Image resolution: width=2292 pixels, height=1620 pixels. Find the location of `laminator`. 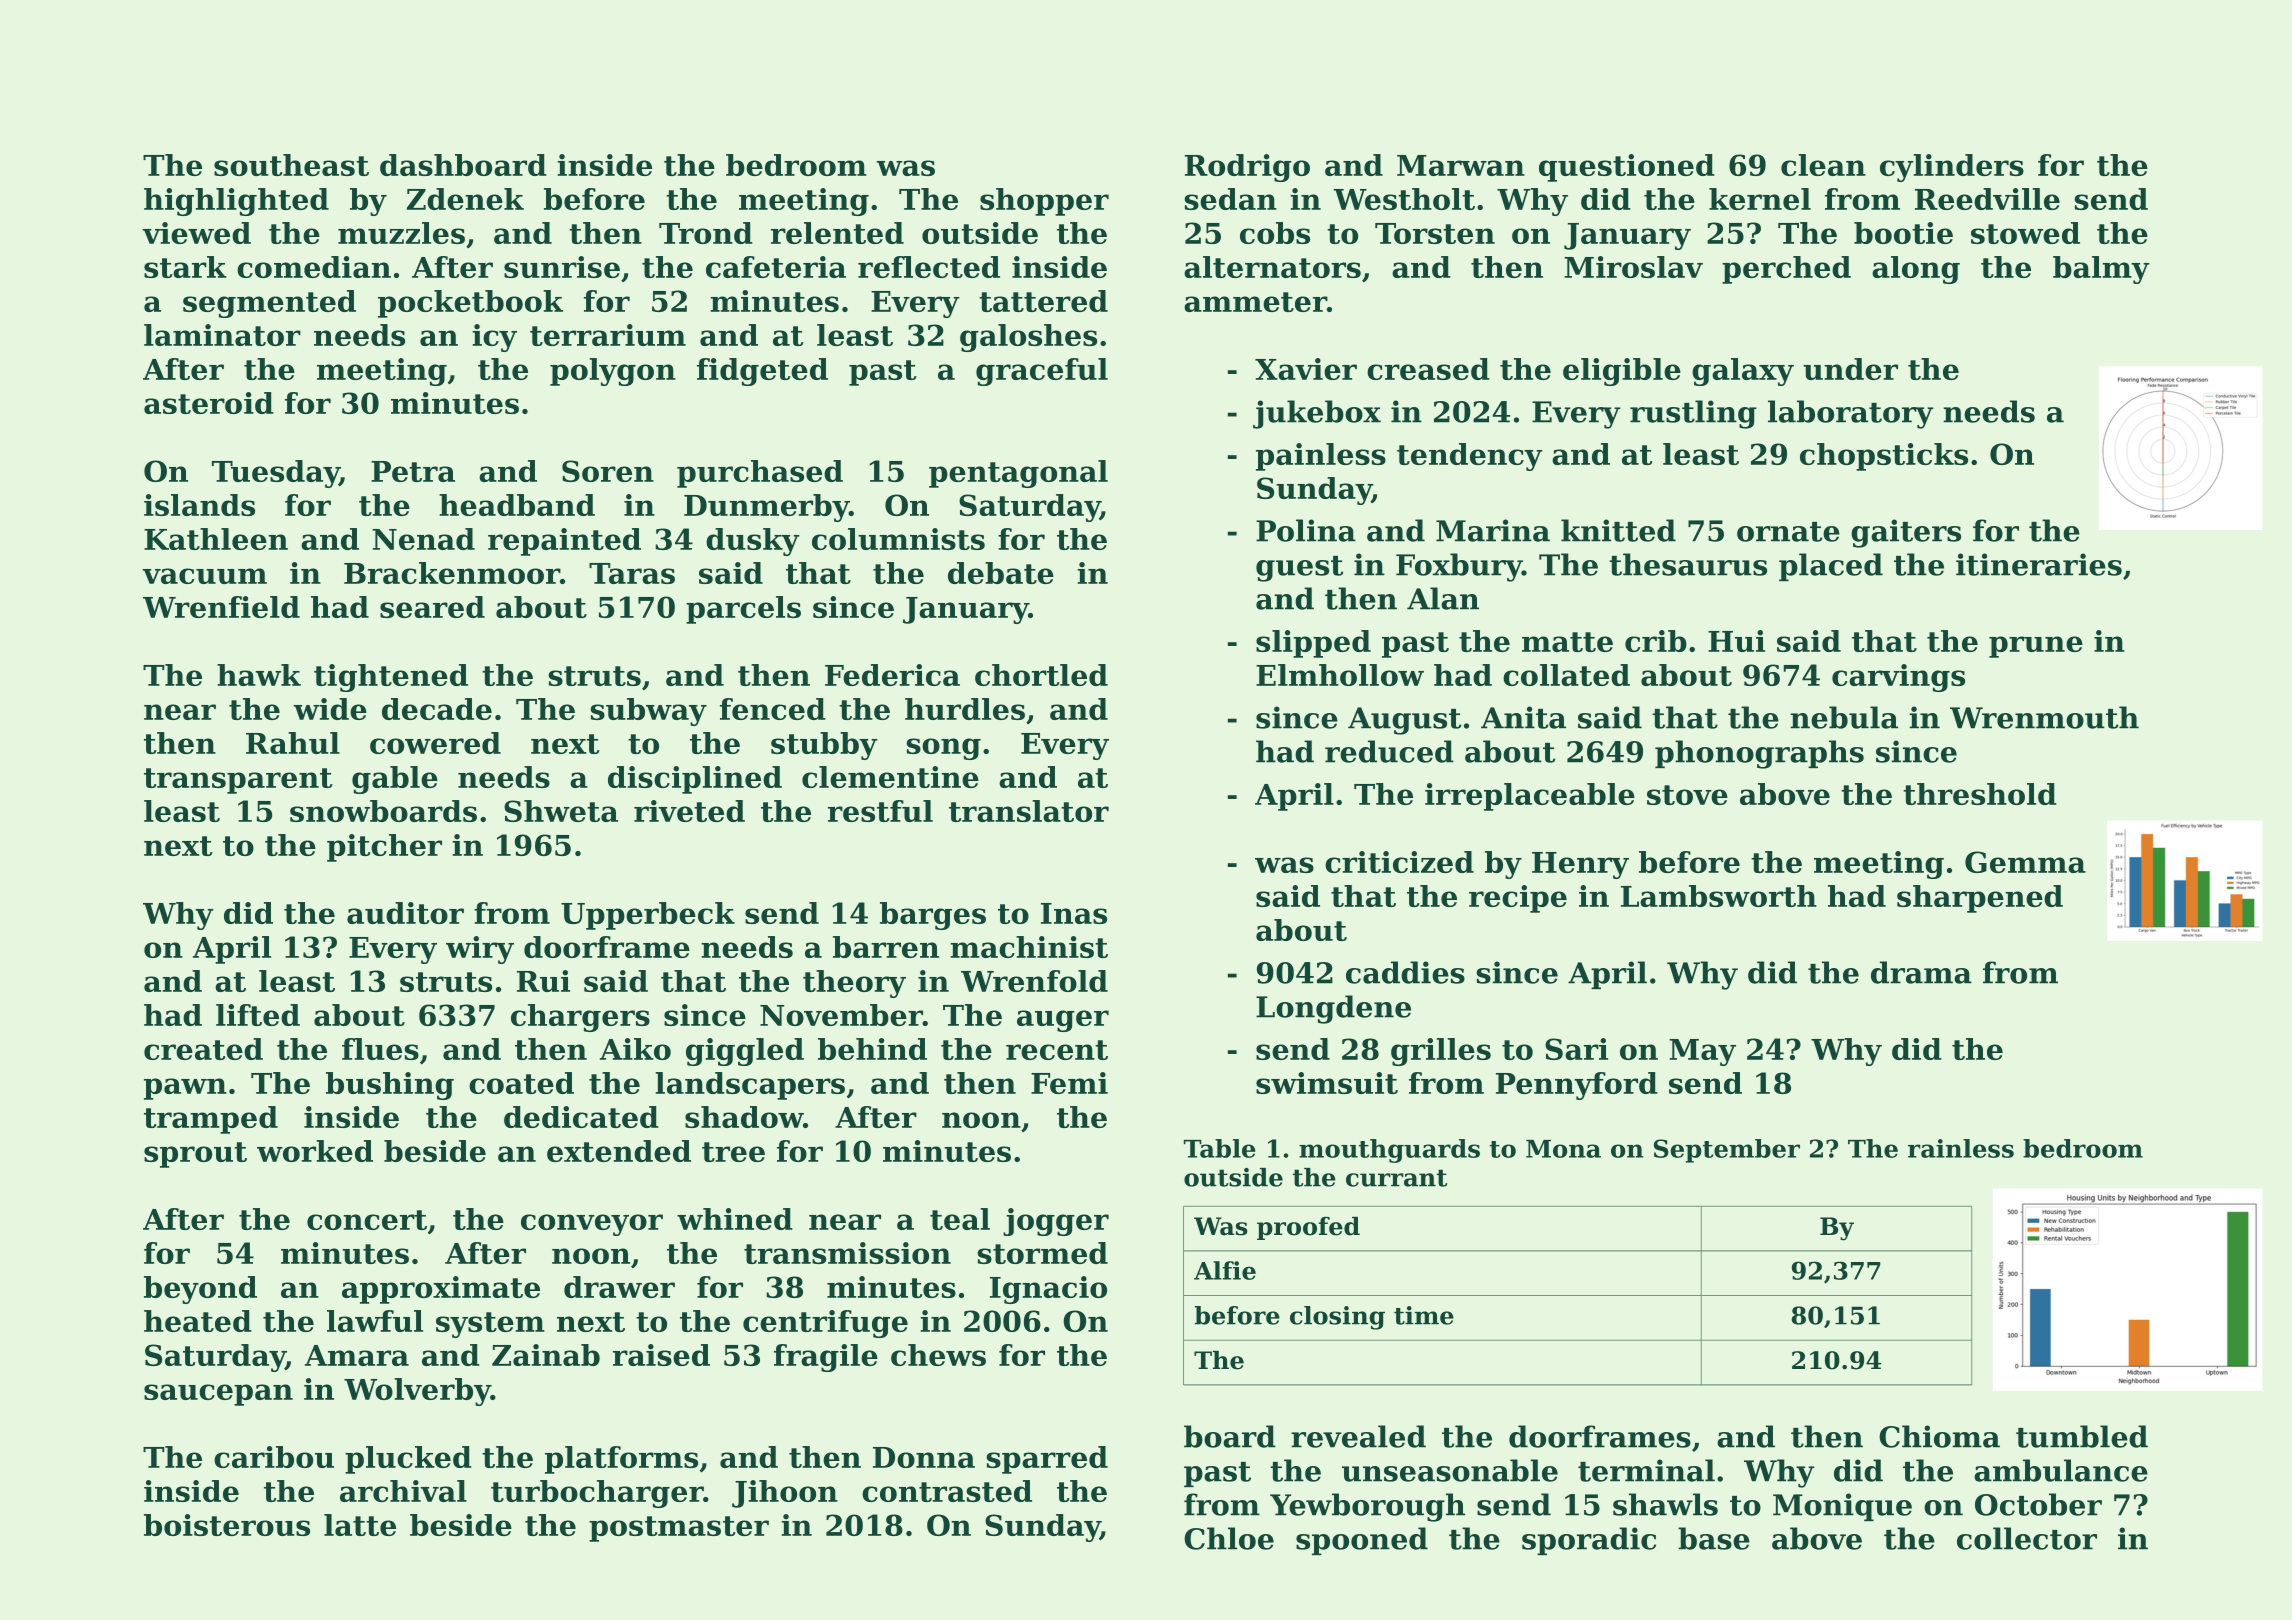

laminator is located at coordinates (222, 335).
